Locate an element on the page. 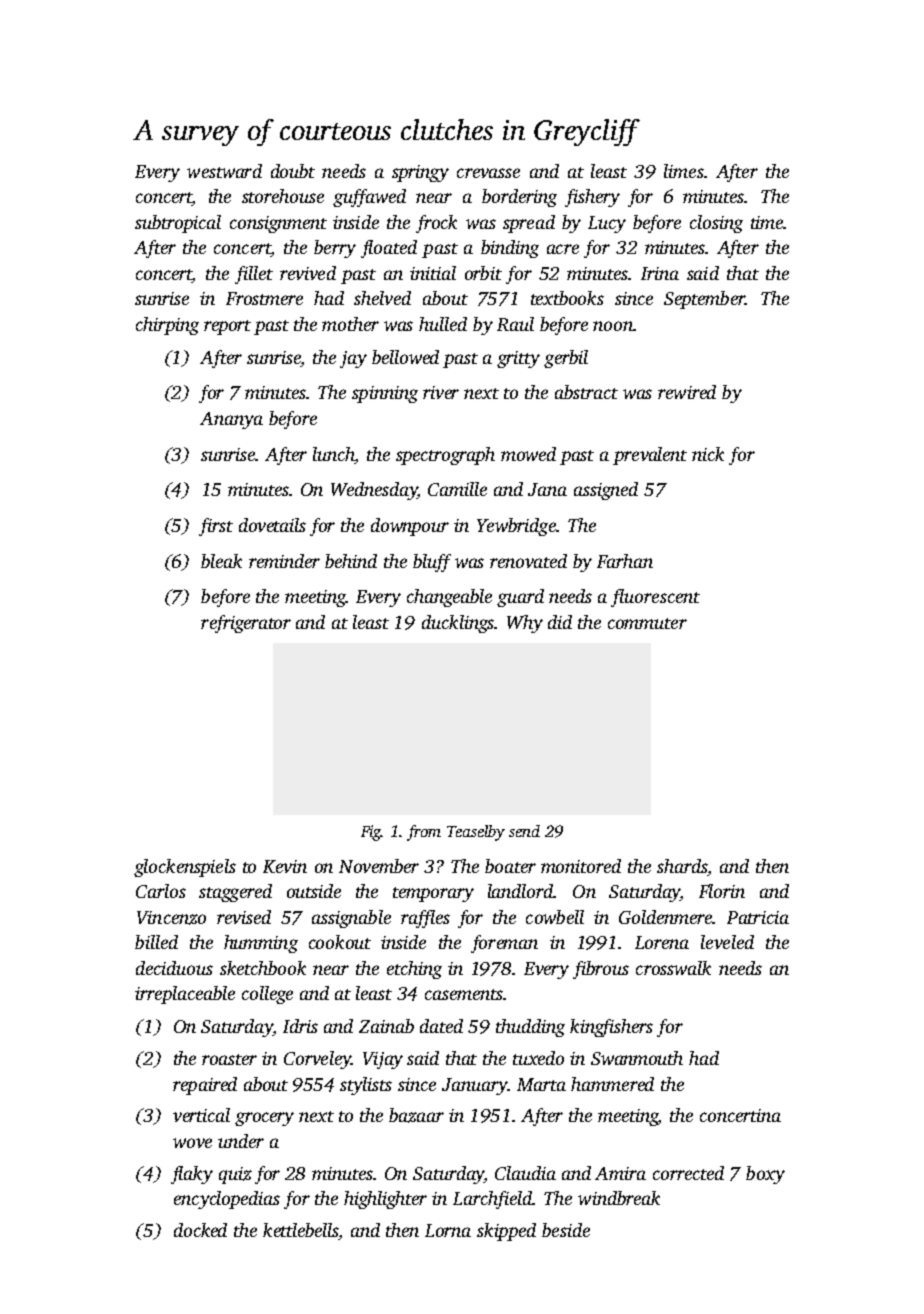  Why is located at coordinates (525, 624).
